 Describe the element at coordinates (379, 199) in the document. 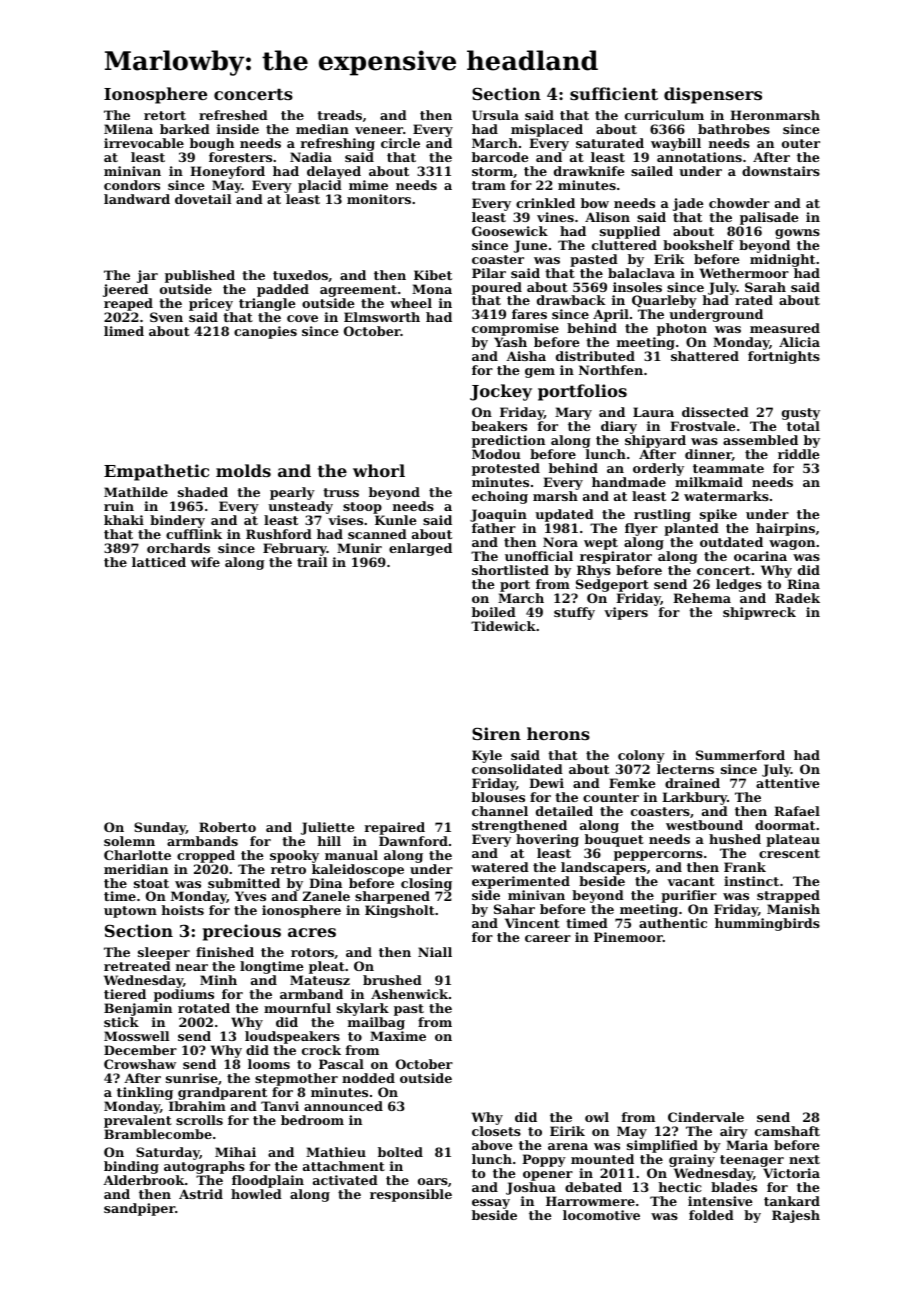

I see `monitors` at that location.
